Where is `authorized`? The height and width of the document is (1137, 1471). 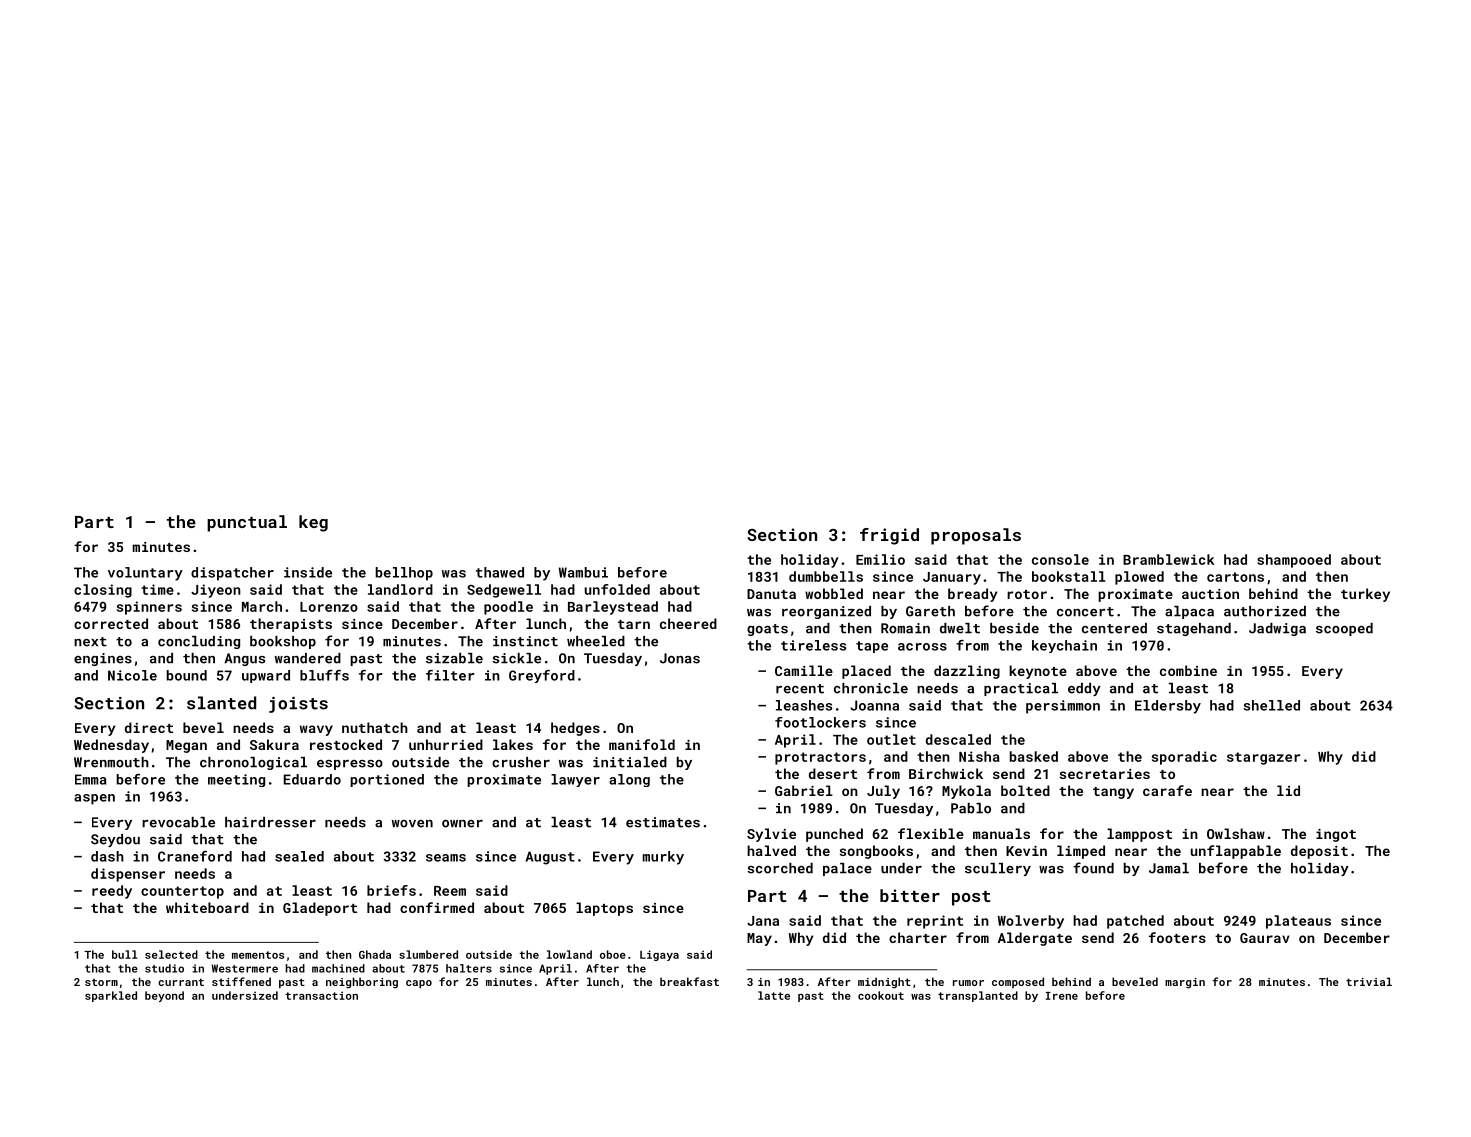 authorized is located at coordinates (1265, 611).
